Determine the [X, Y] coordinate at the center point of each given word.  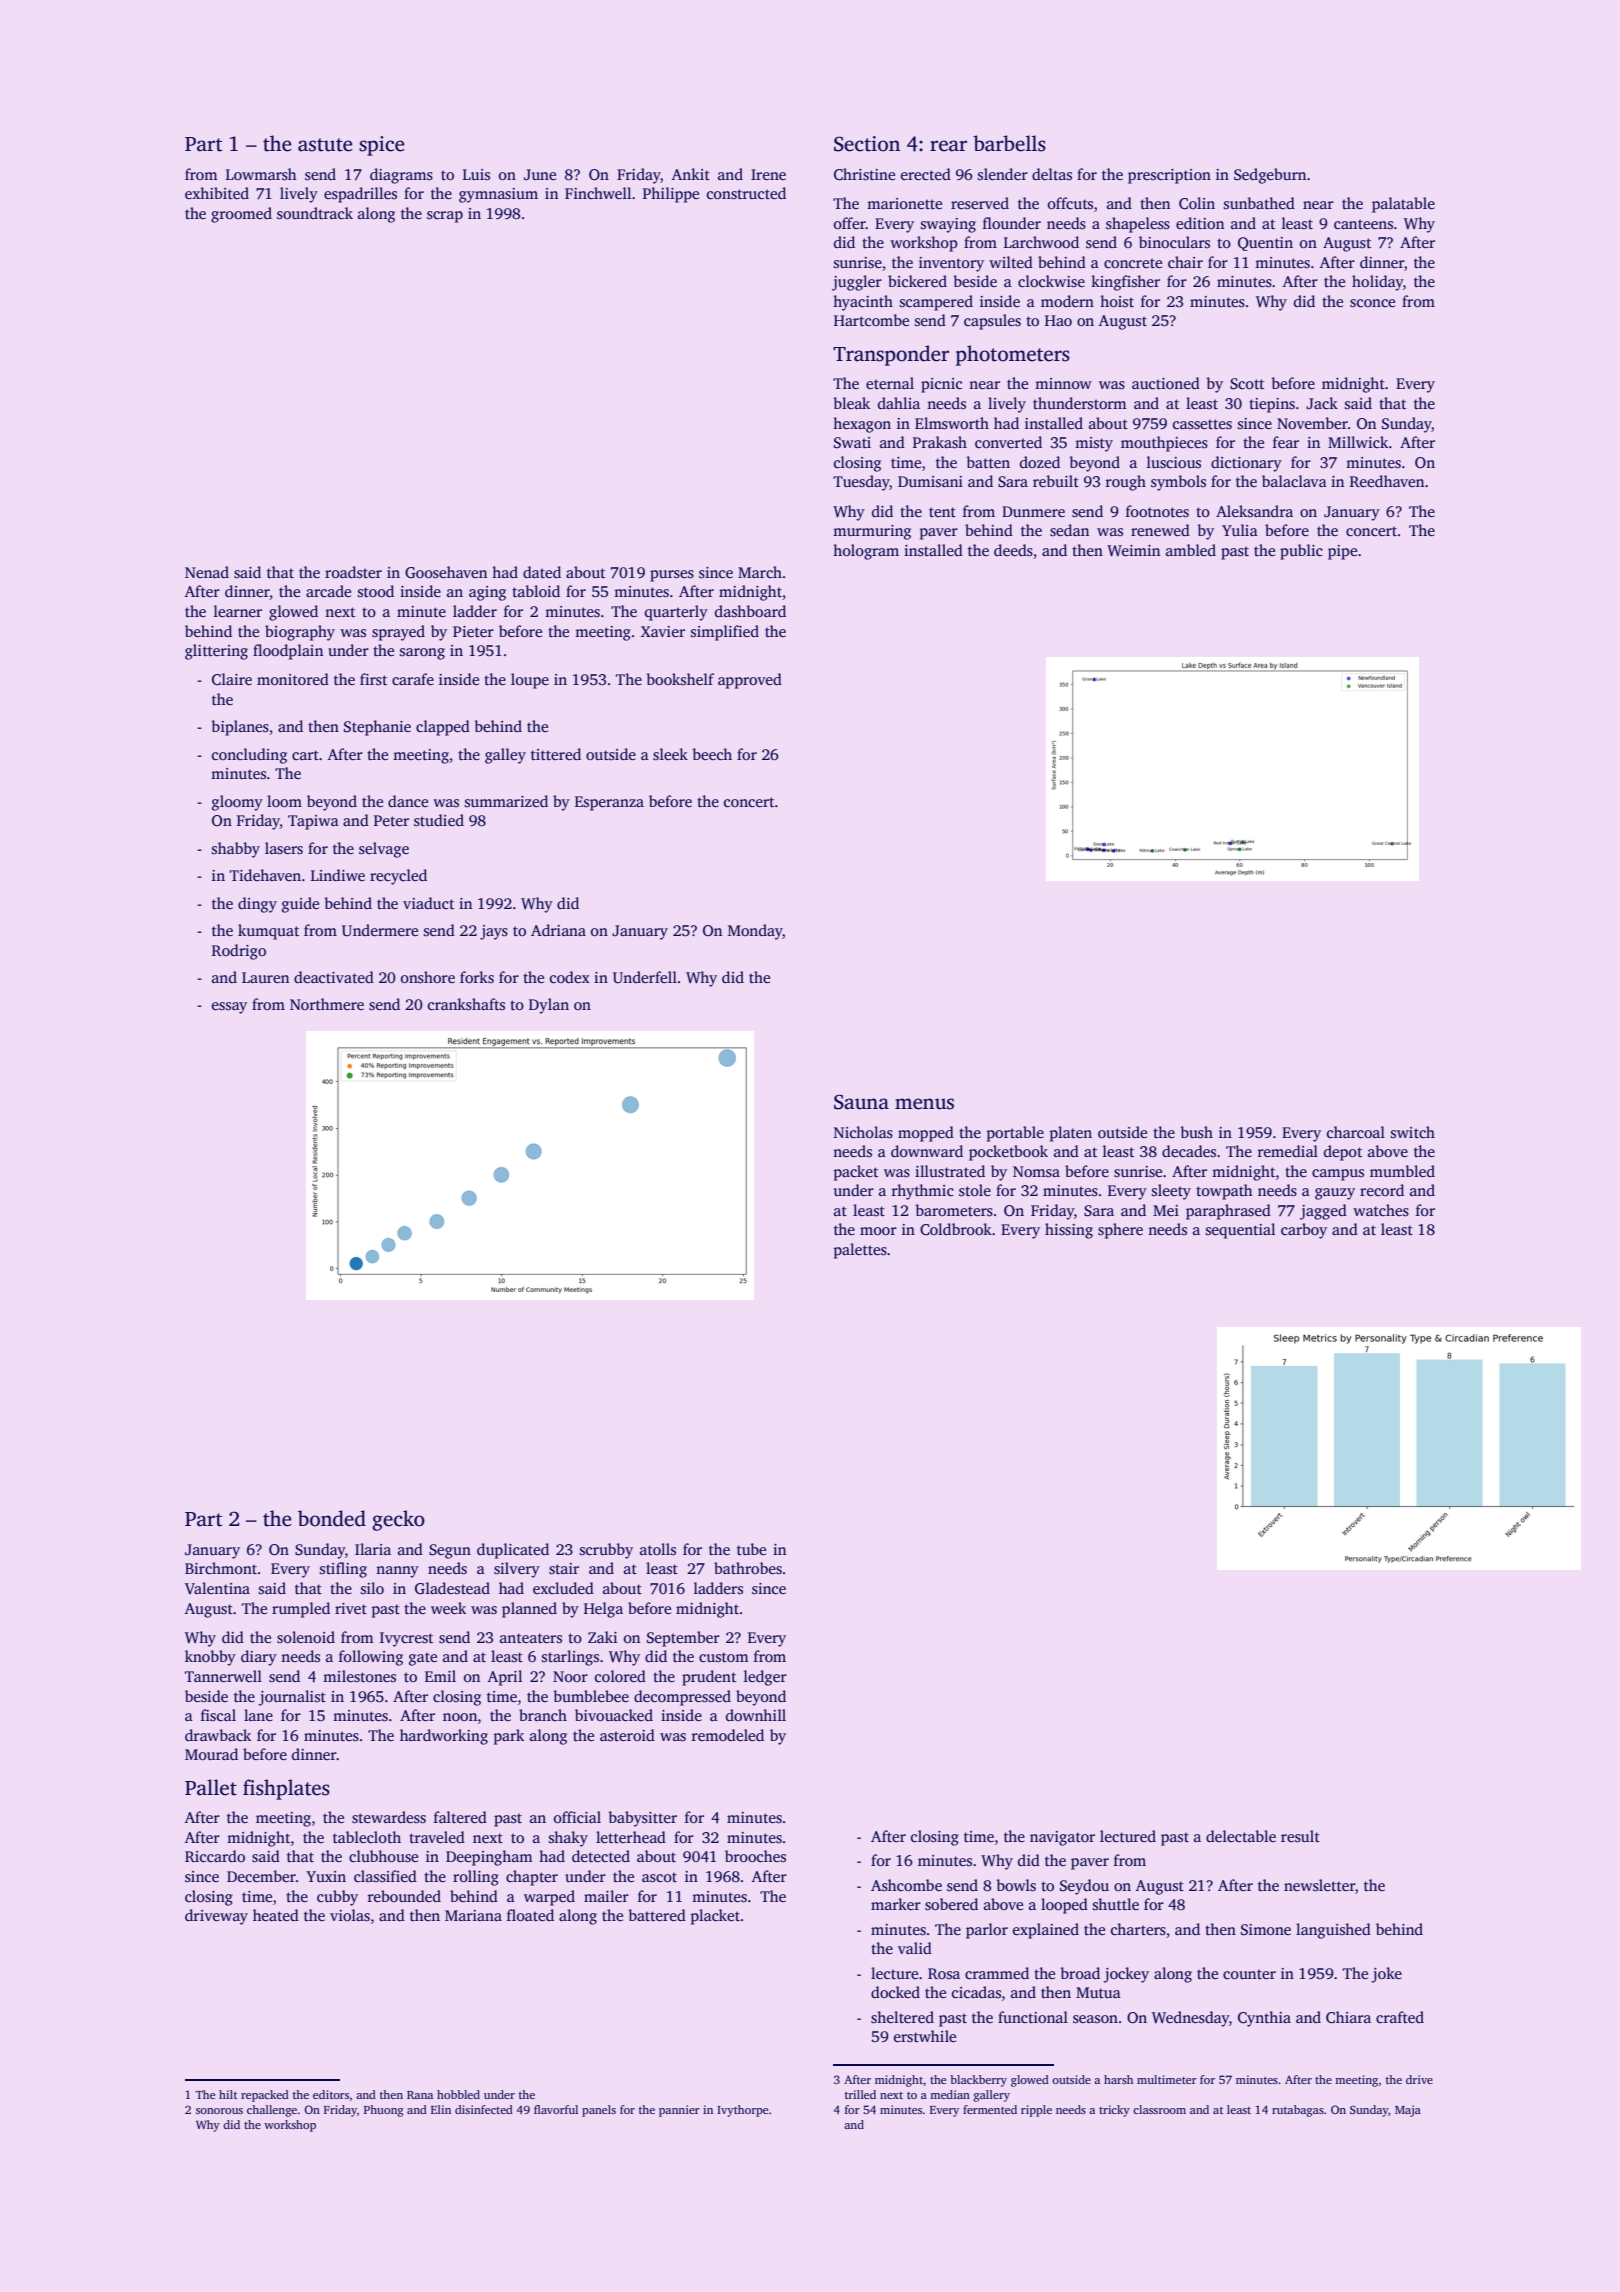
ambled [1191, 550]
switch [1413, 1132]
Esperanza [609, 803]
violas [350, 1915]
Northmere [327, 1004]
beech [712, 754]
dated [542, 572]
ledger [765, 1678]
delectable [1241, 1836]
